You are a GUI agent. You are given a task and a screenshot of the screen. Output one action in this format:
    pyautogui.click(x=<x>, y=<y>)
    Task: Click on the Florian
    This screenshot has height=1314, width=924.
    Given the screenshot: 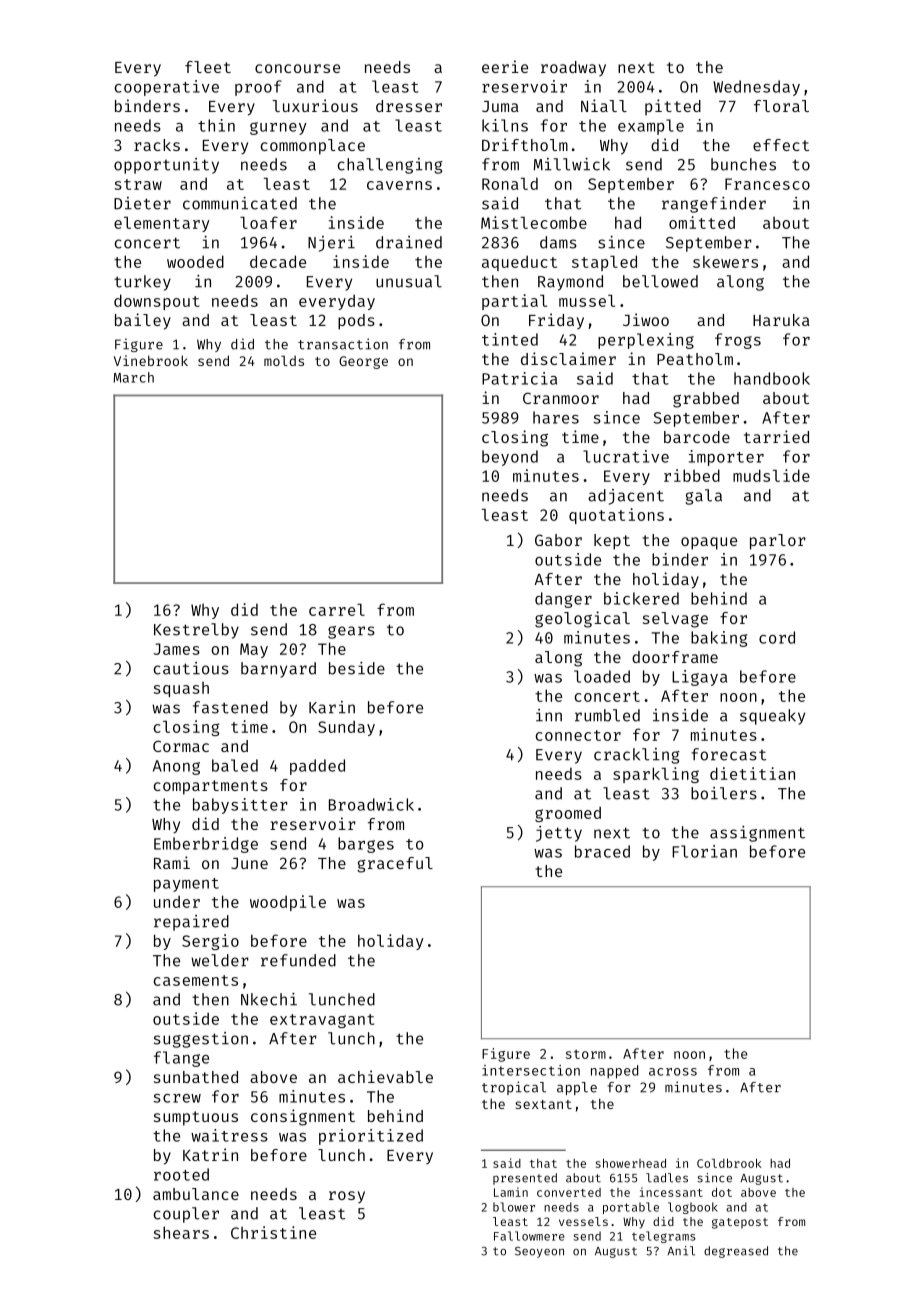 What is the action you would take?
    pyautogui.click(x=704, y=851)
